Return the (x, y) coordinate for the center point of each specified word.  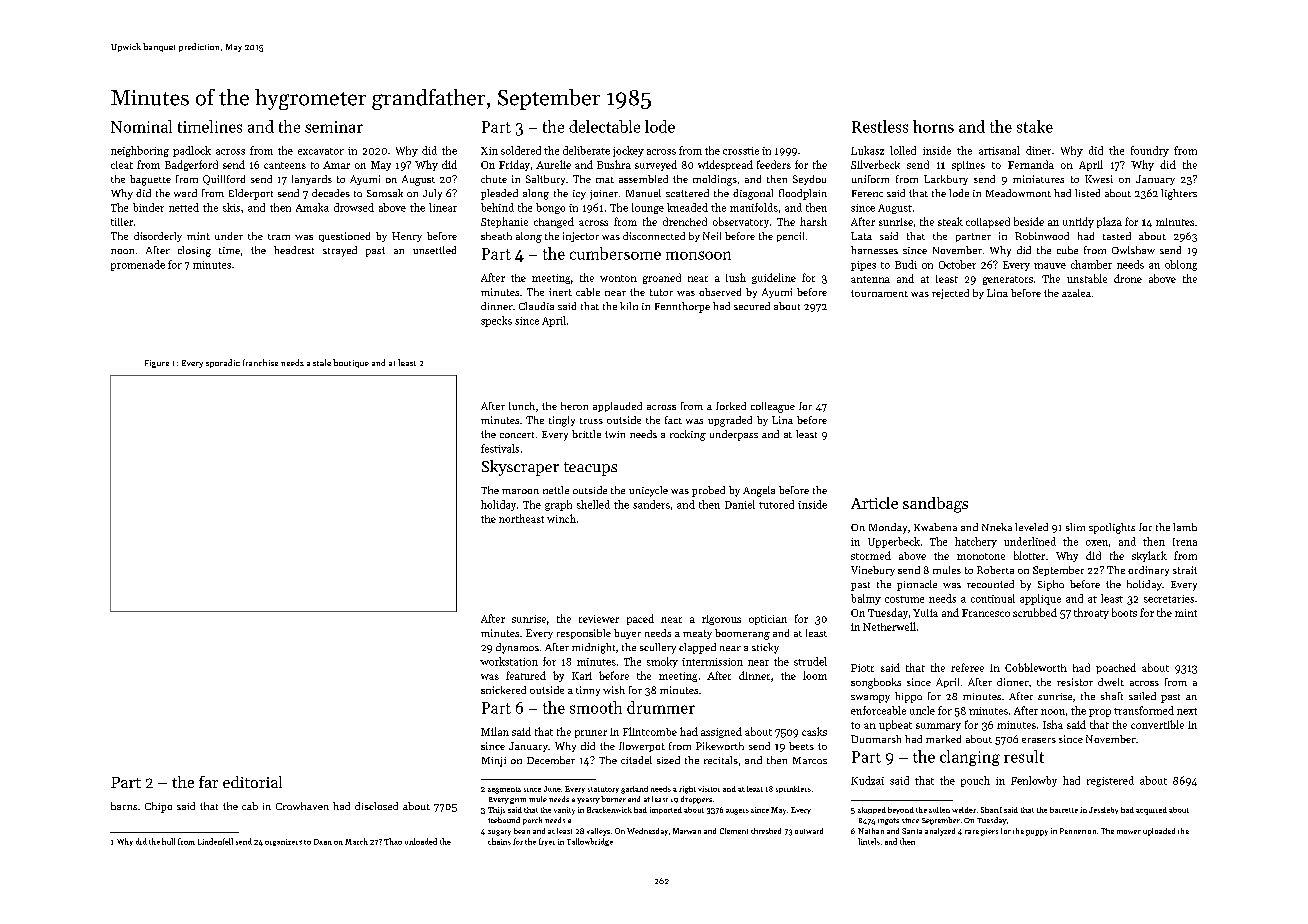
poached (1116, 668)
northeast (521, 518)
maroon (520, 491)
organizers (283, 842)
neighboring (140, 151)
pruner (591, 734)
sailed (1142, 696)
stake (1035, 126)
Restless (880, 126)
